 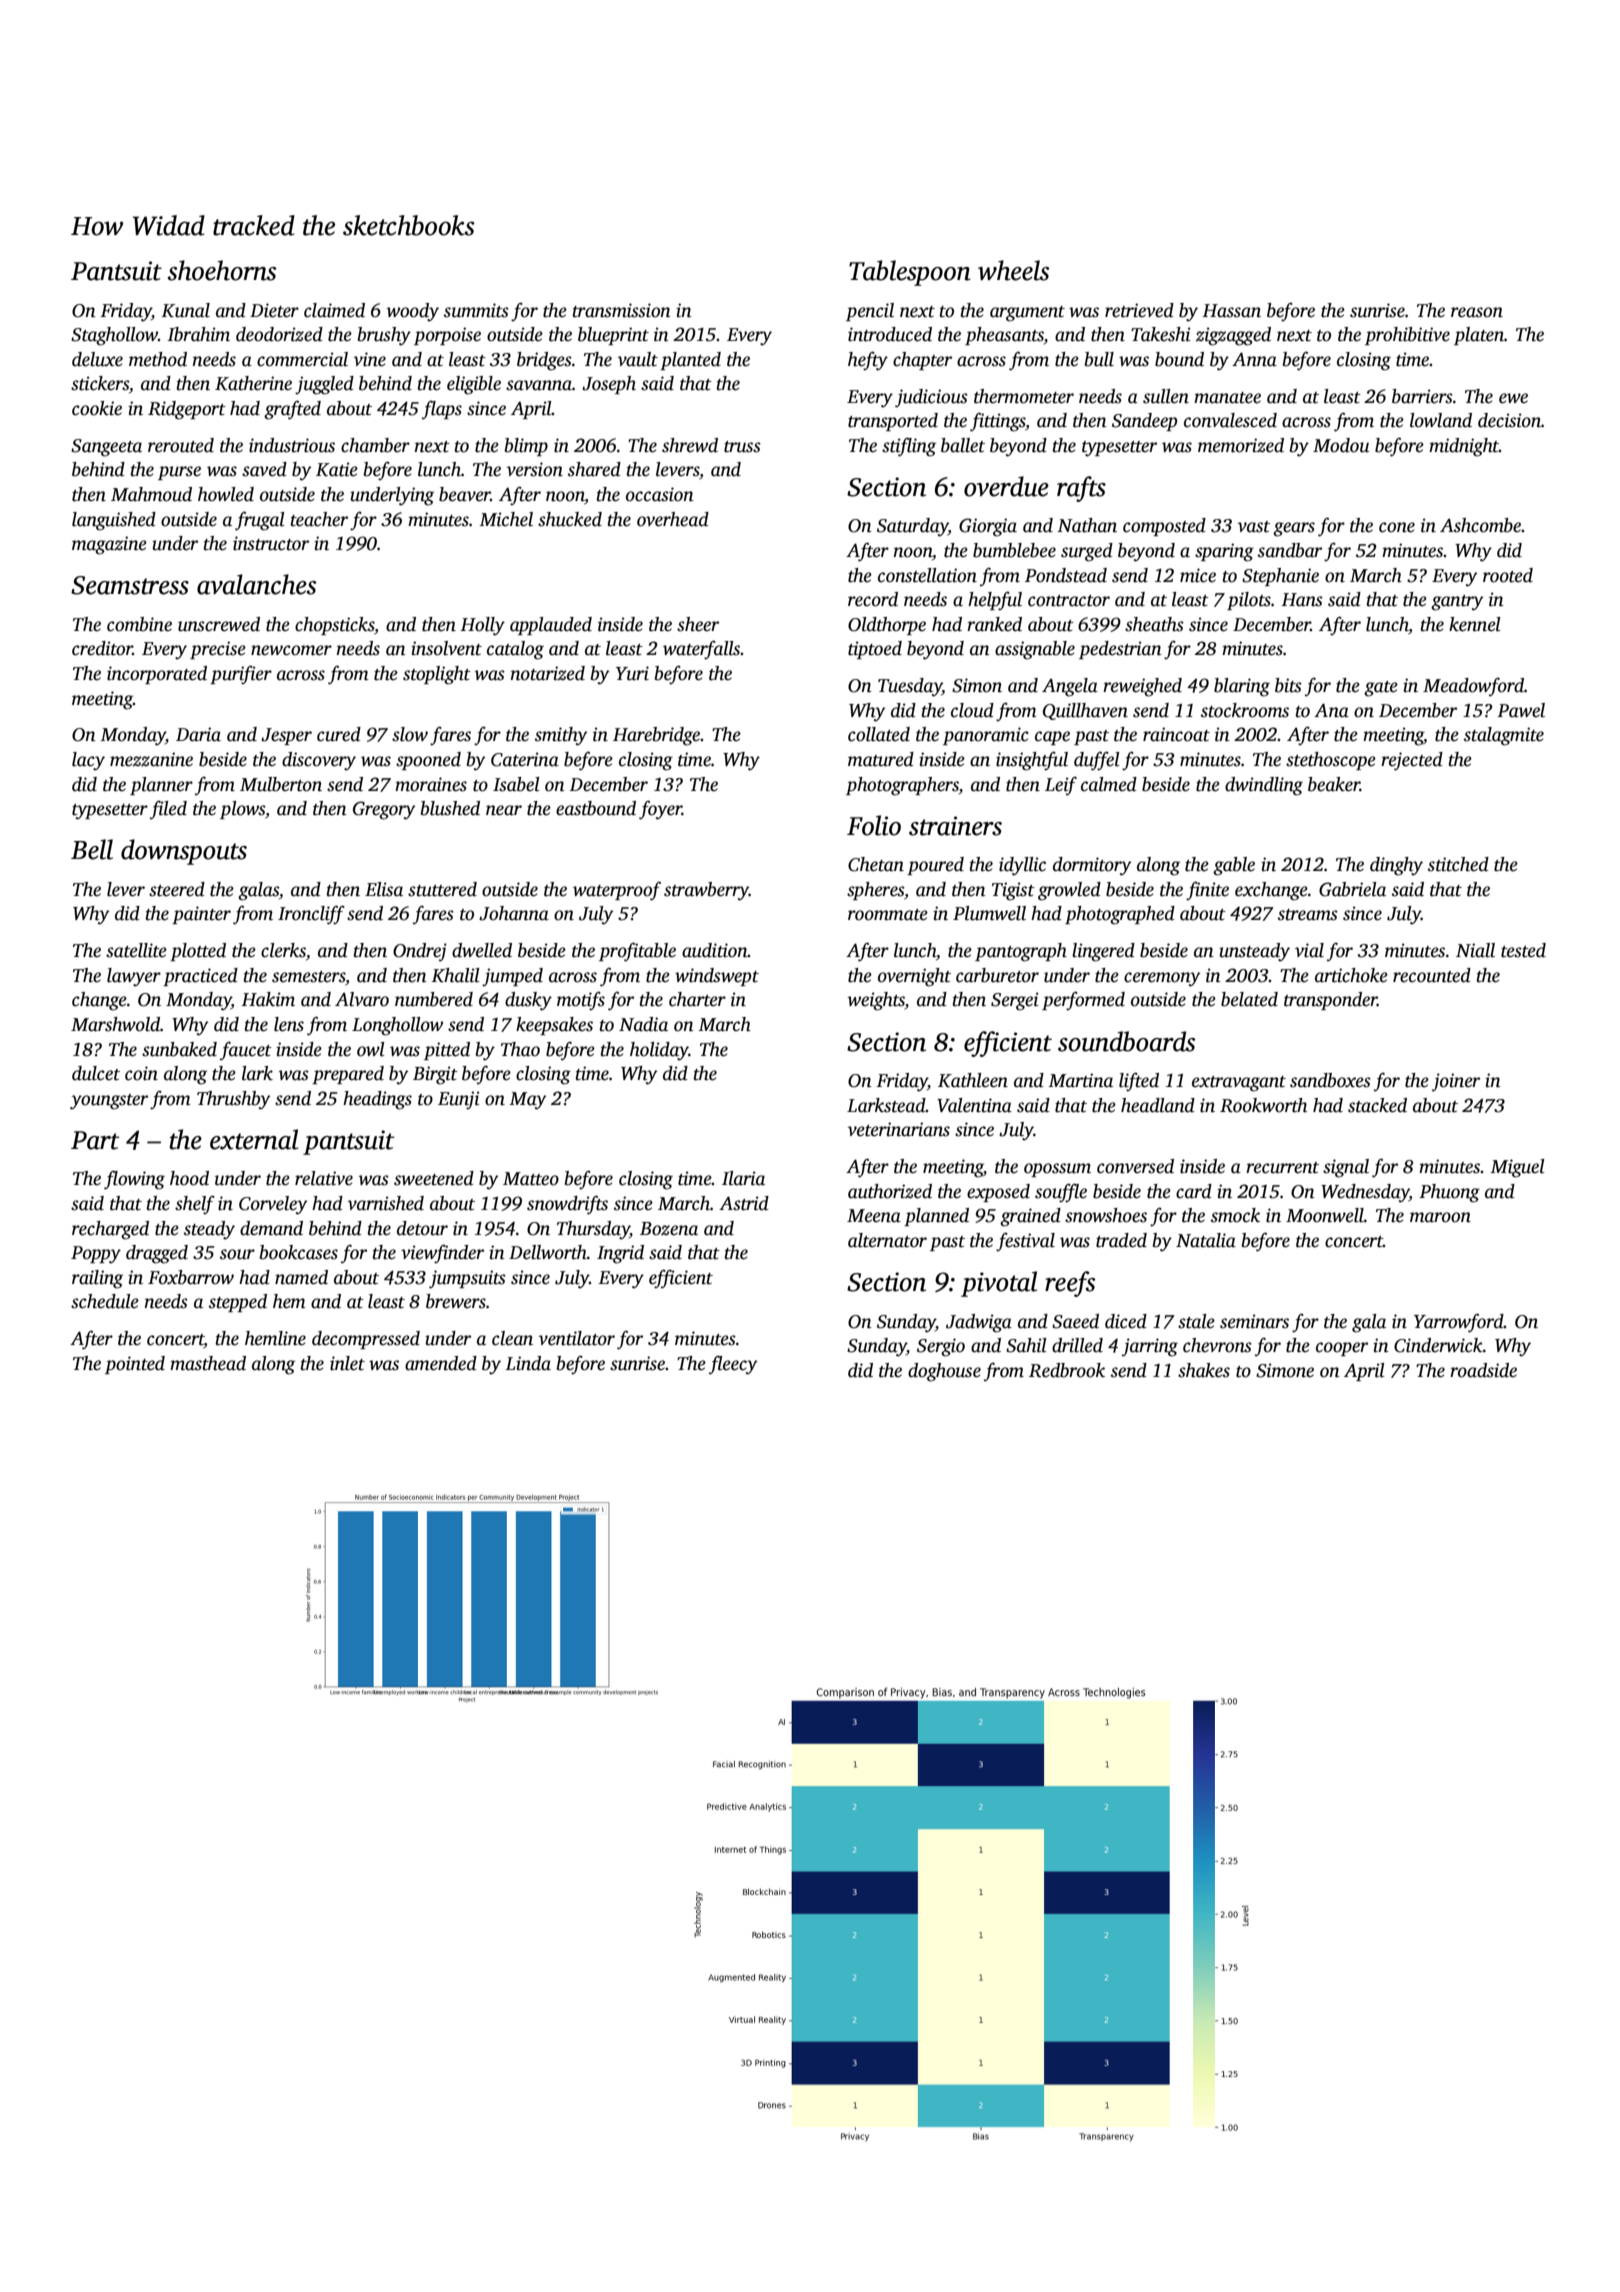 What do you see at coordinates (1126, 1041) in the screenshot?
I see `soundboards` at bounding box center [1126, 1041].
